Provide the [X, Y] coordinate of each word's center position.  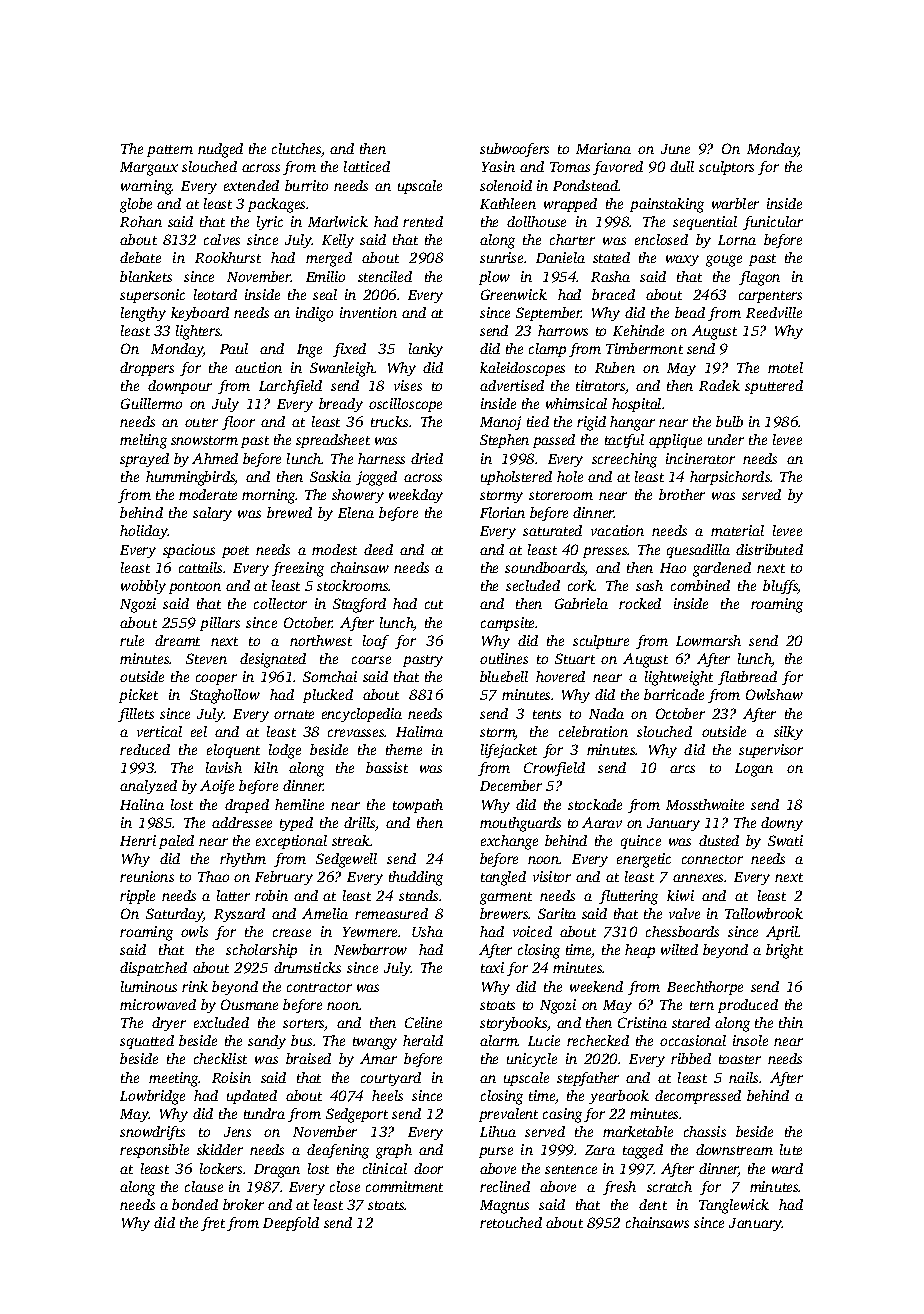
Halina [142, 804]
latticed [367, 166]
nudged [220, 150]
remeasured [391, 913]
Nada [606, 713]
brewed [289, 512]
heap [640, 951]
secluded [533, 585]
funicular [773, 223]
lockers [221, 1168]
